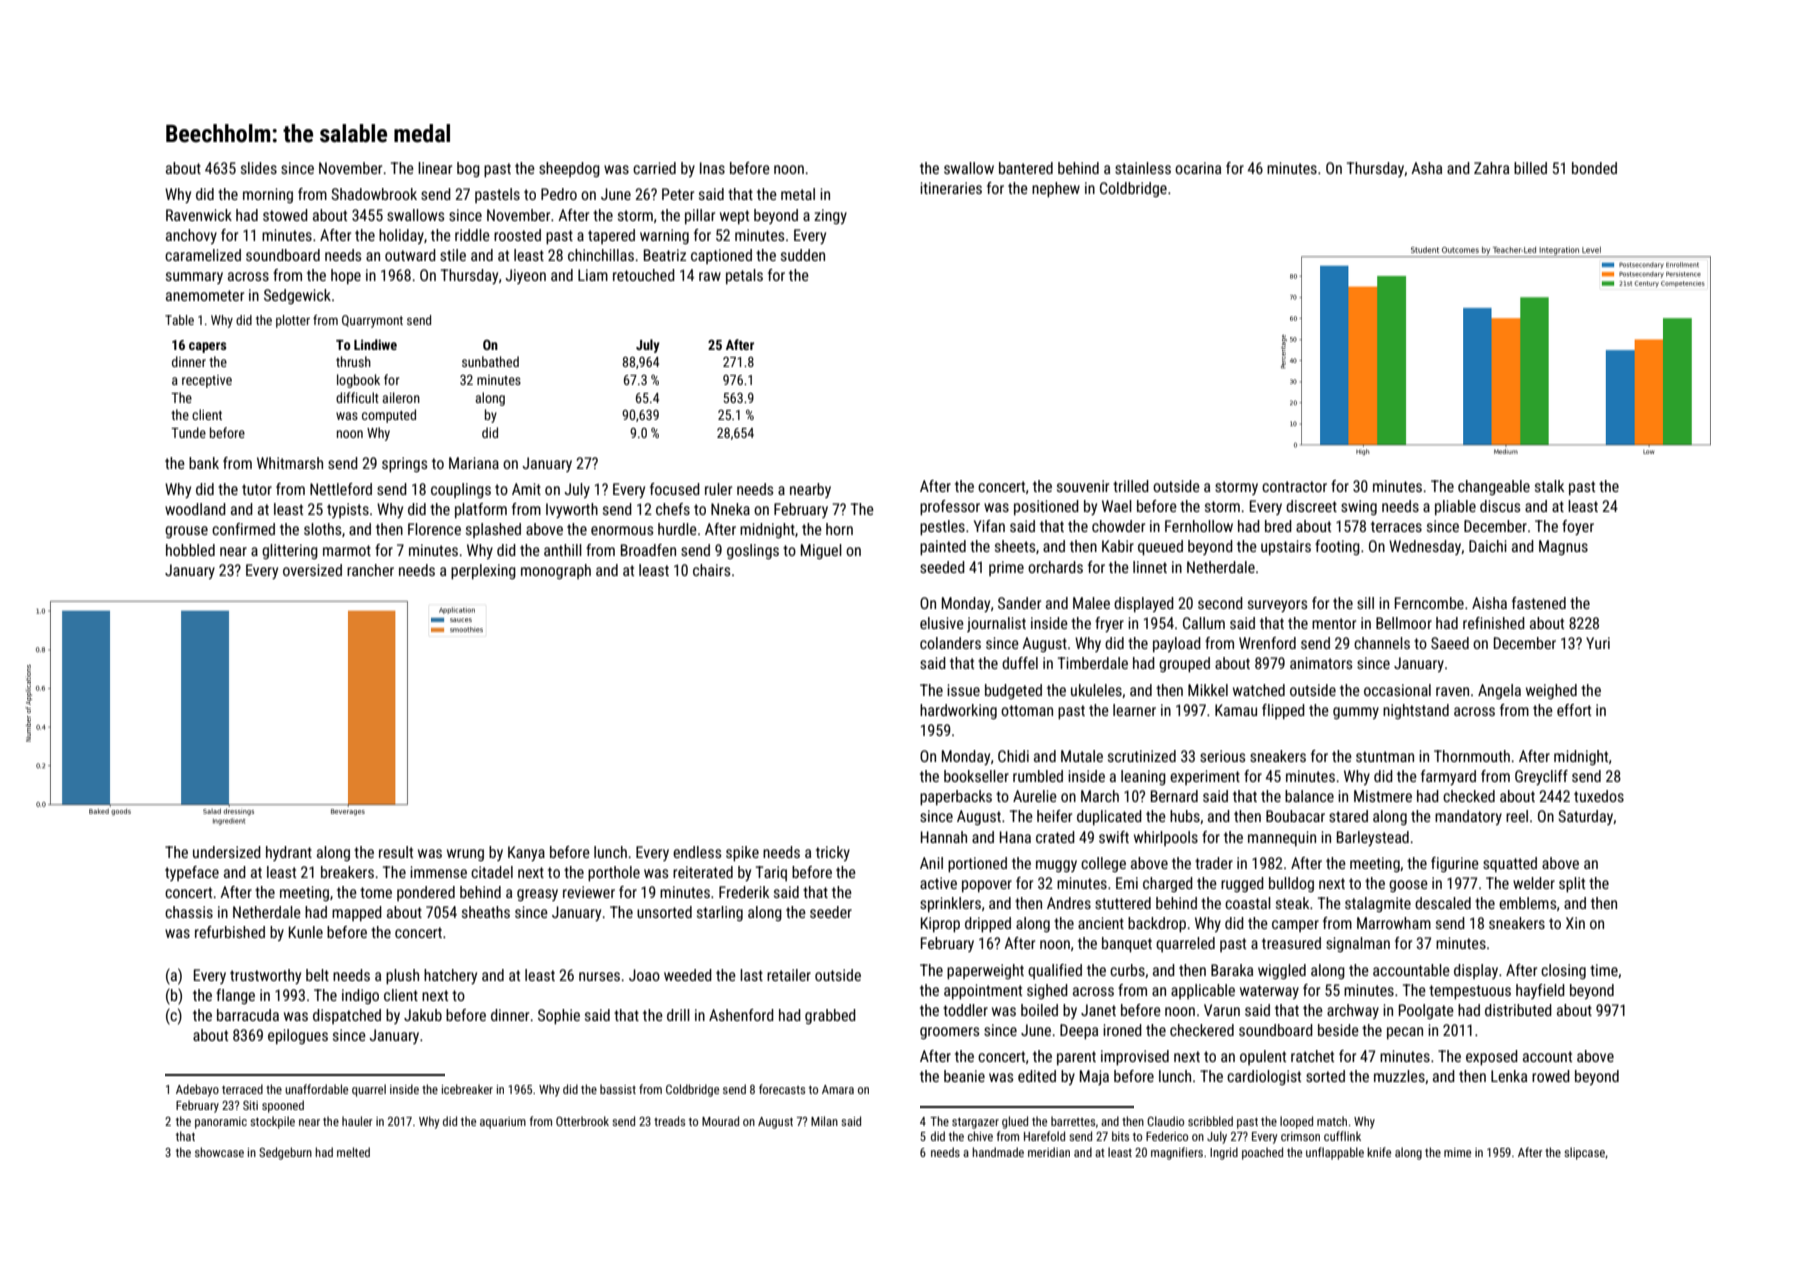  Describe the element at coordinates (1397, 690) in the page. I see `occasional` at that location.
